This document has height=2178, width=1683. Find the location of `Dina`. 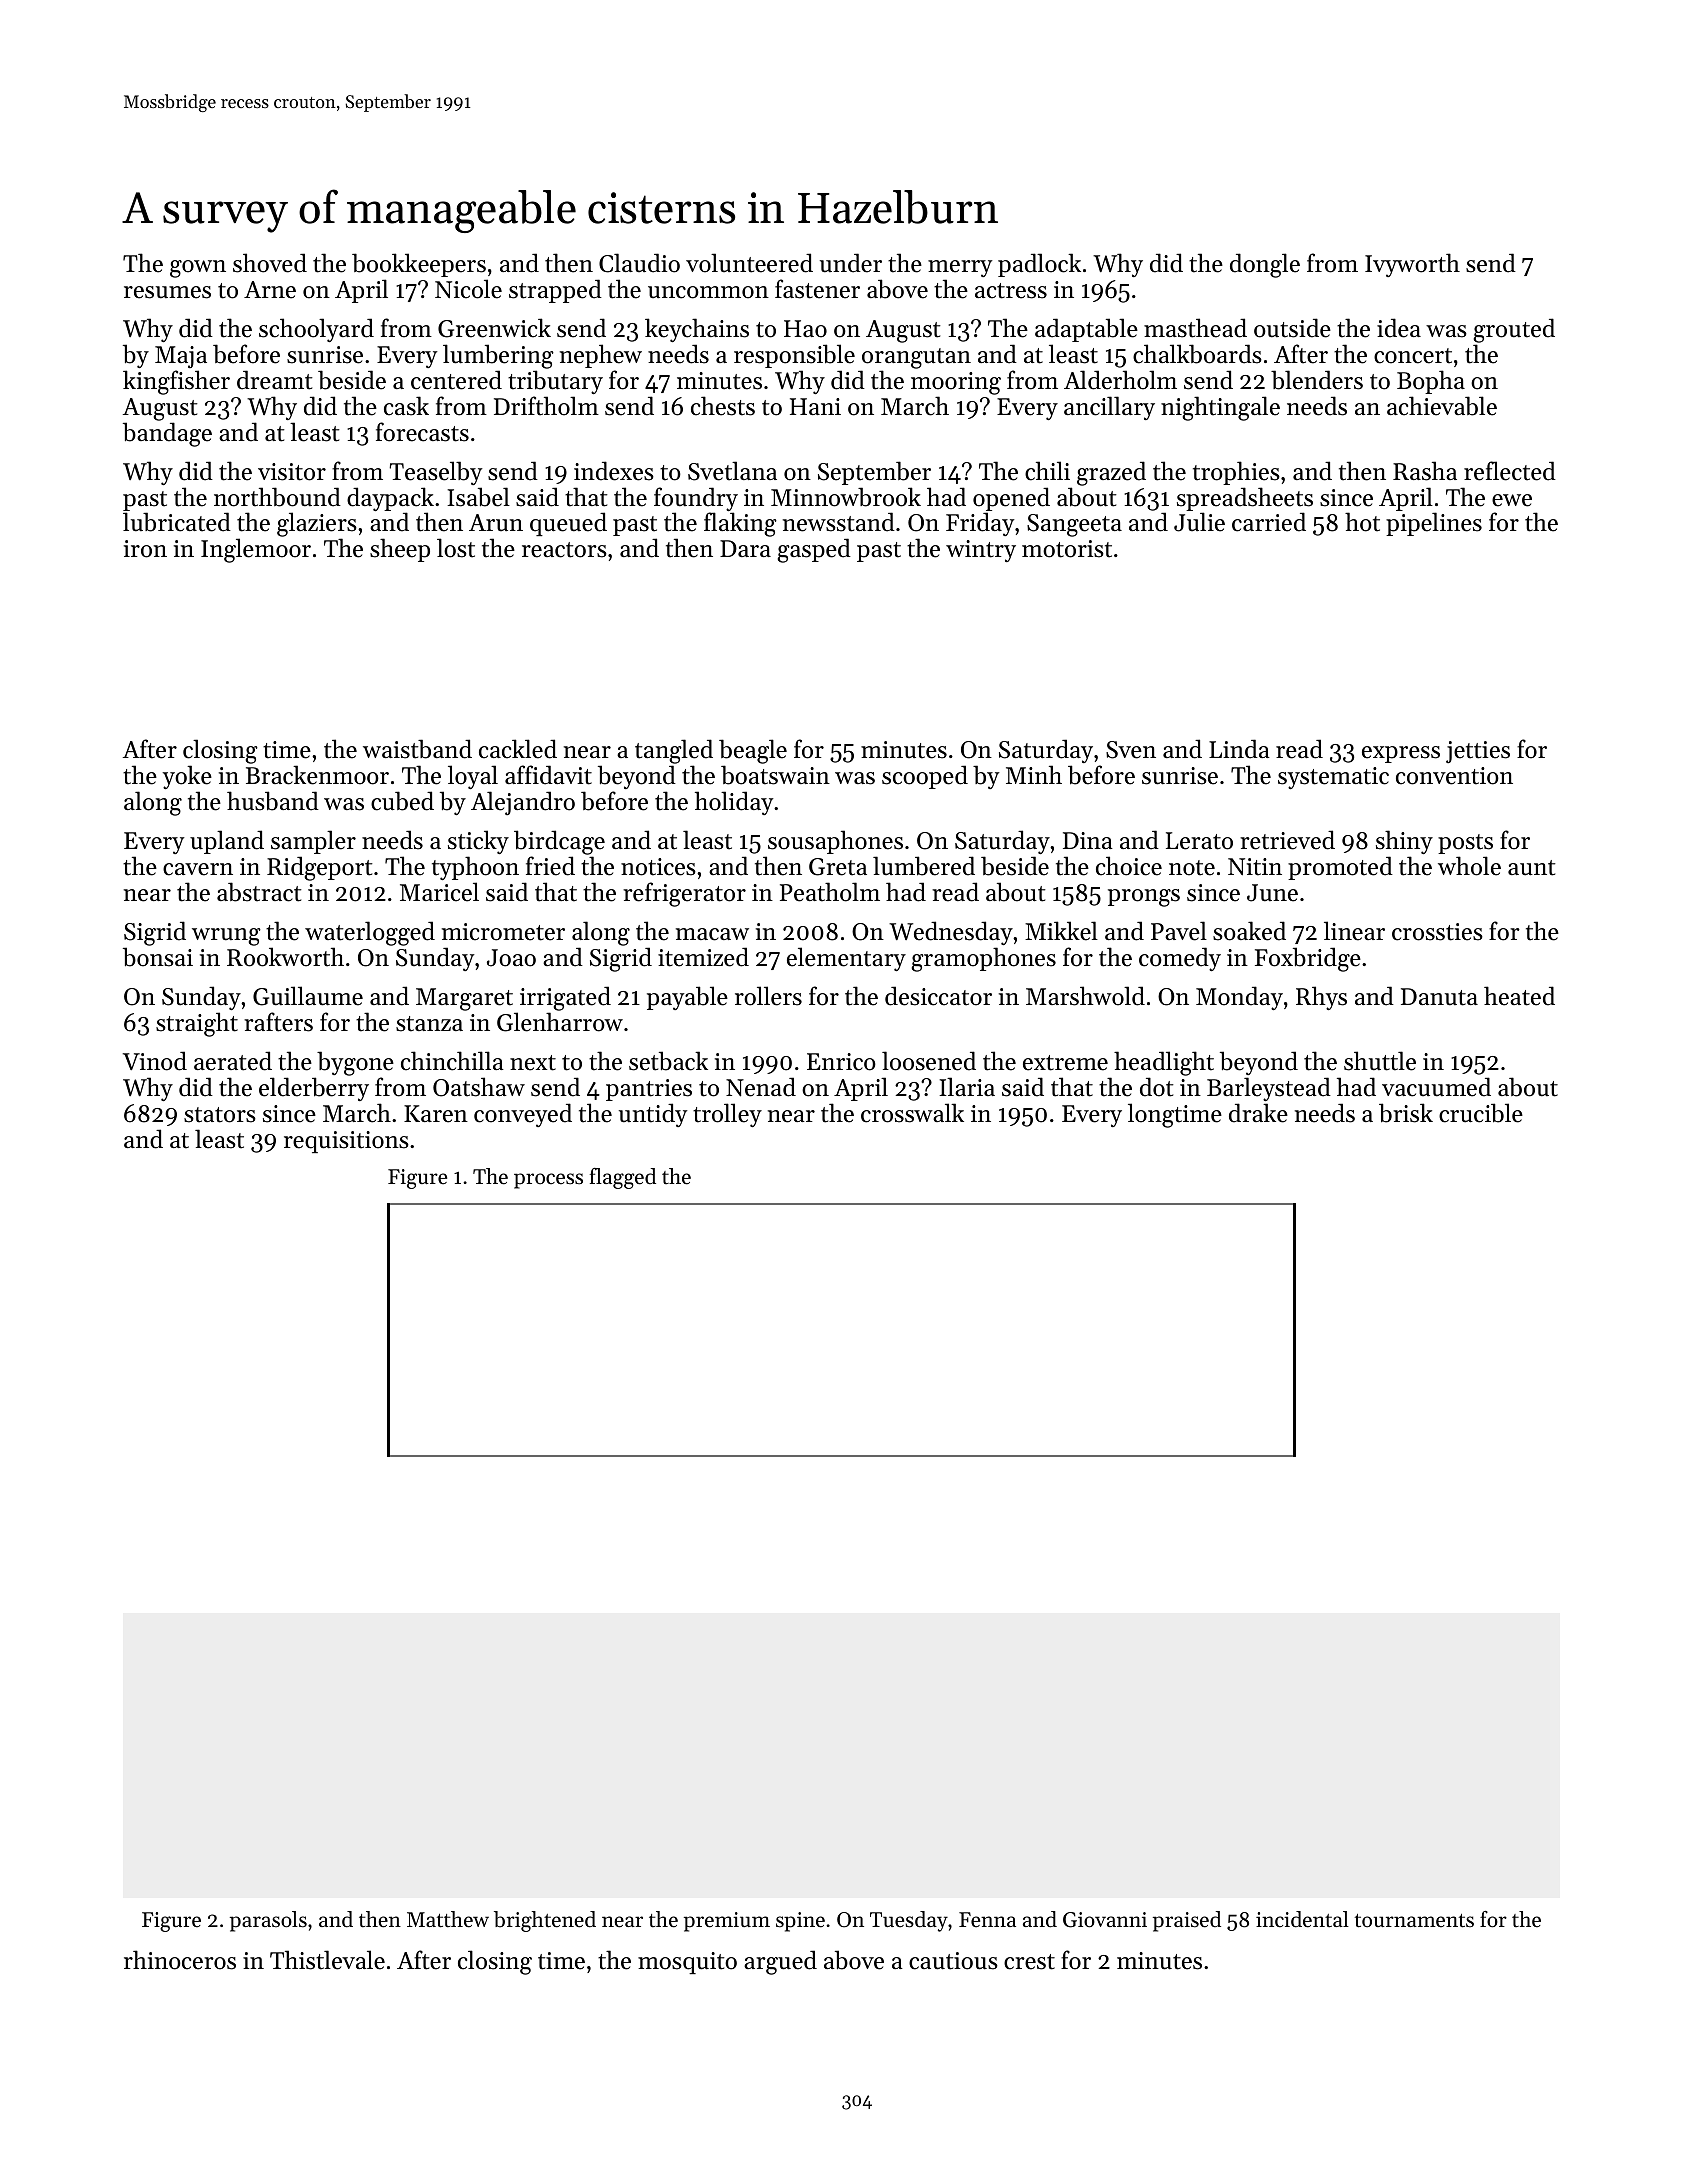

Dina is located at coordinates (1088, 840).
